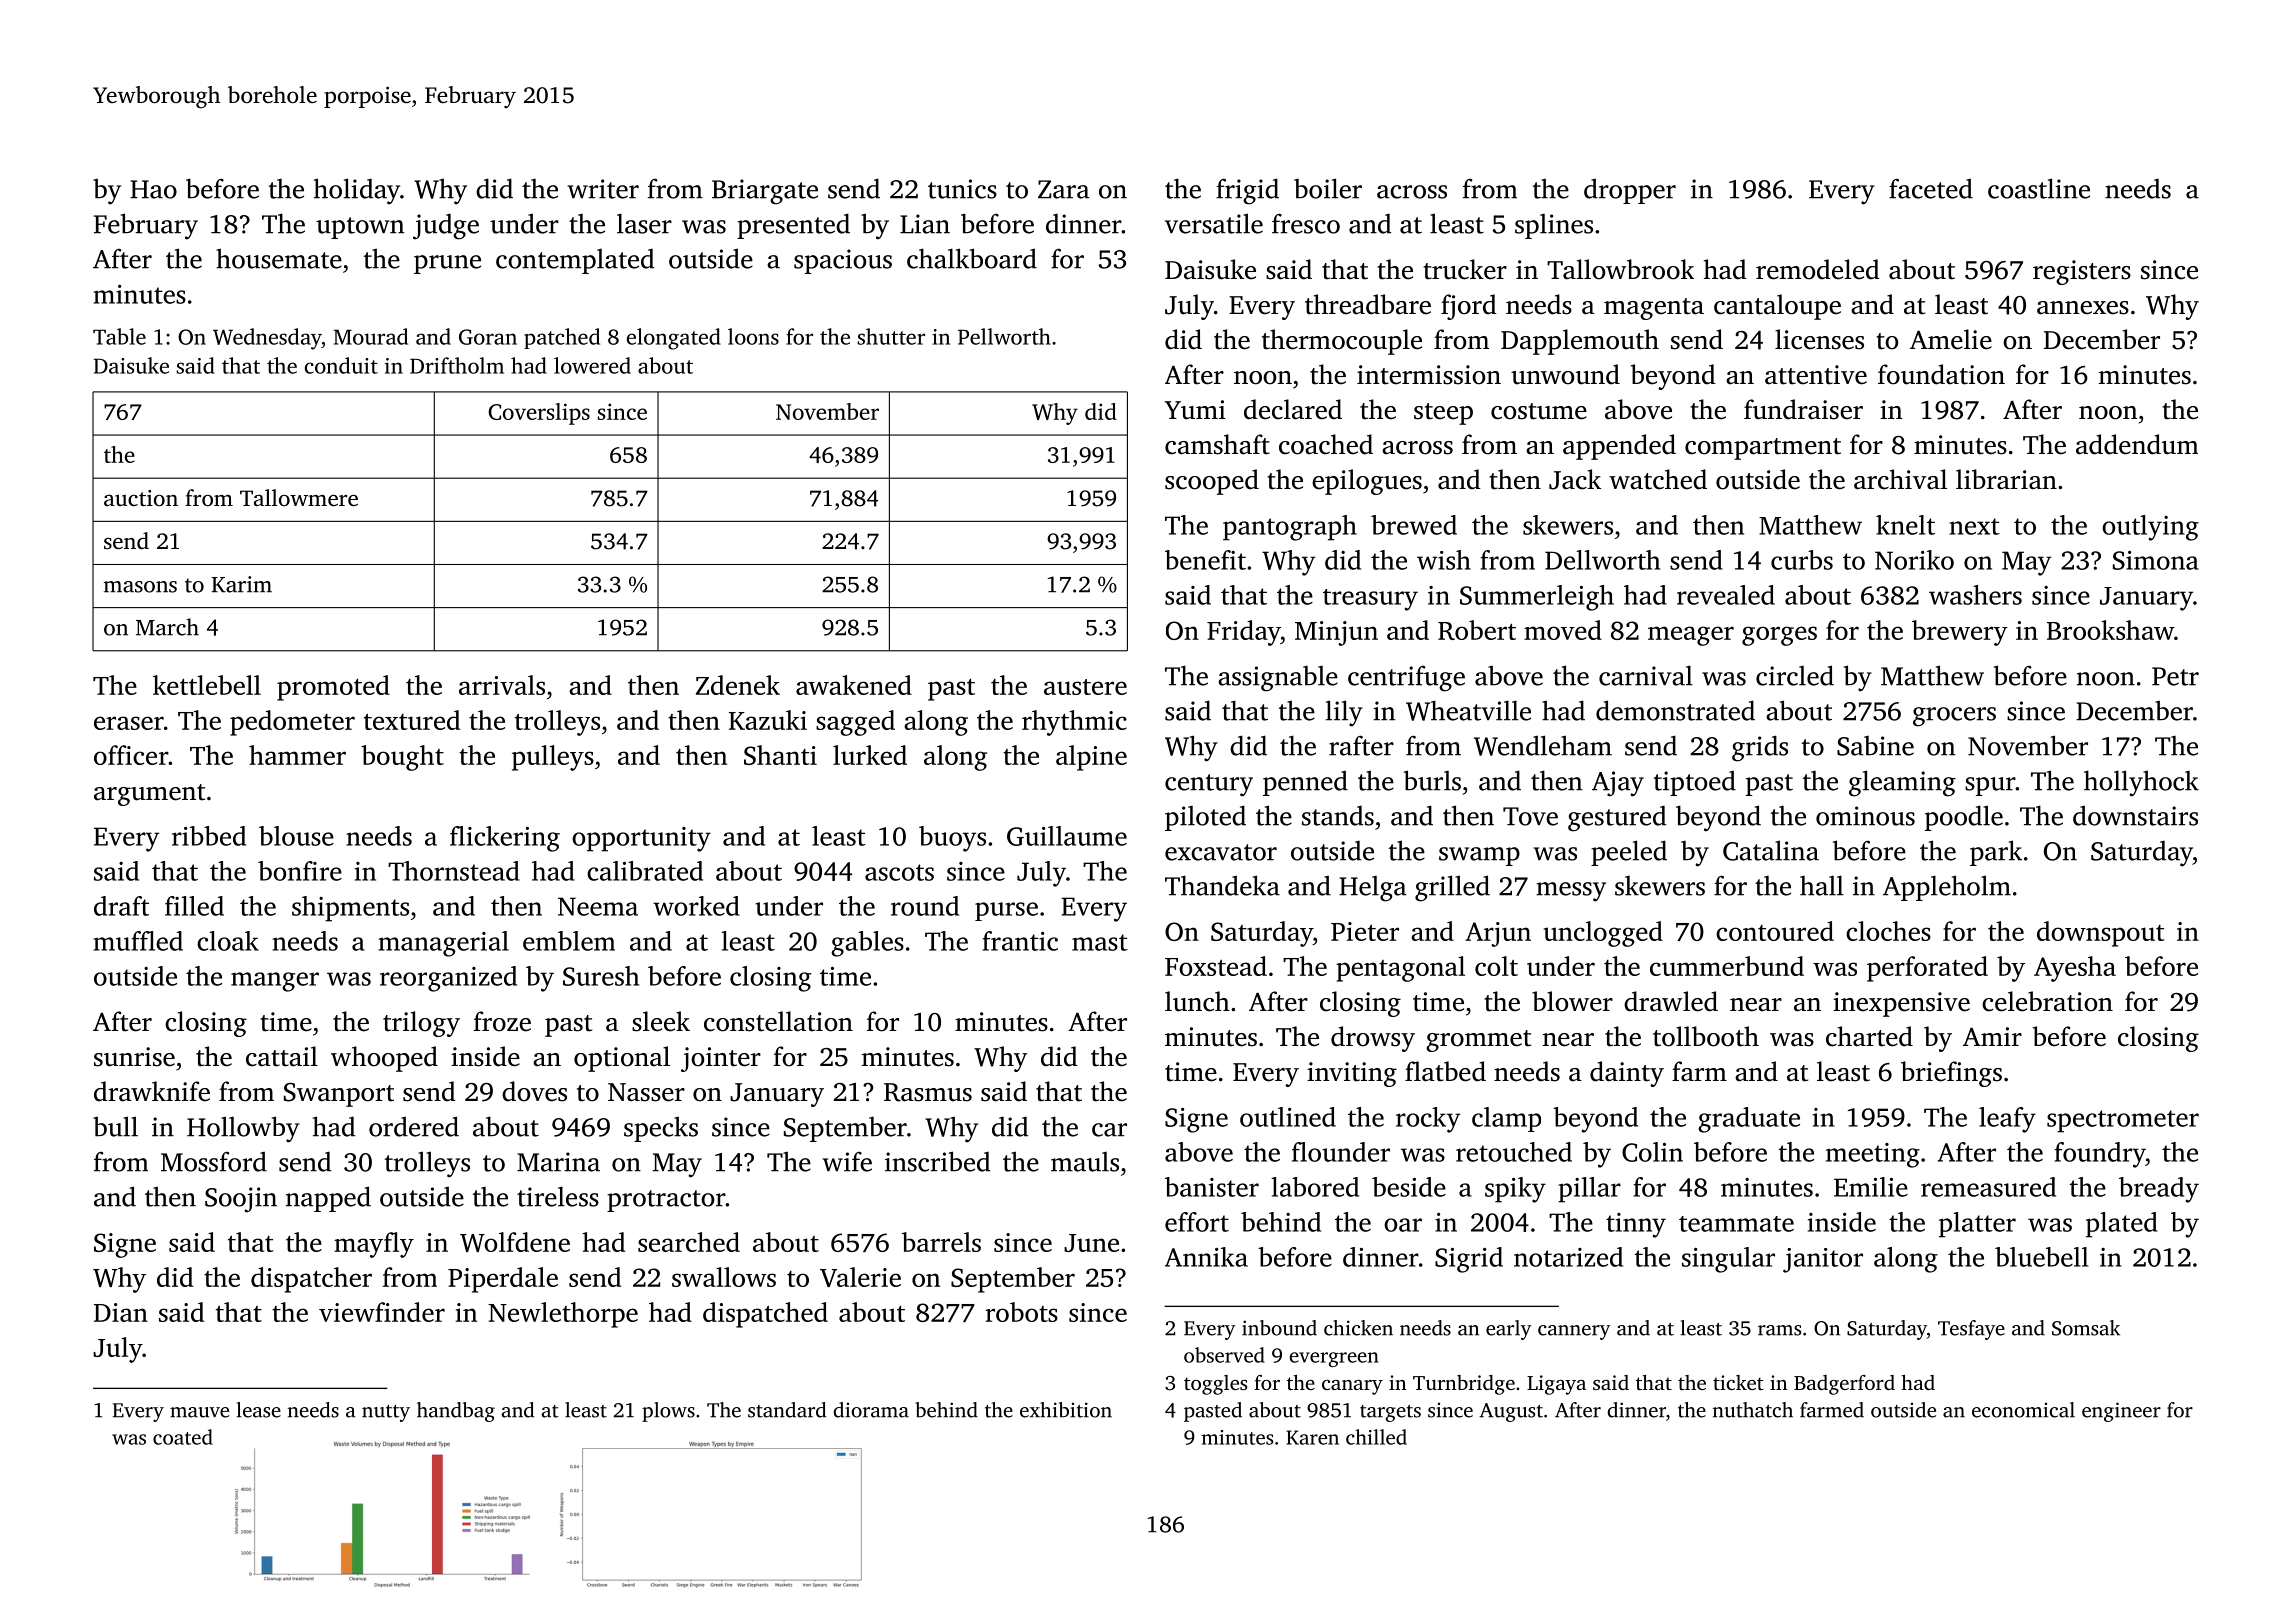 This image has height=1620, width=2292. I want to click on Dian, so click(121, 1312).
